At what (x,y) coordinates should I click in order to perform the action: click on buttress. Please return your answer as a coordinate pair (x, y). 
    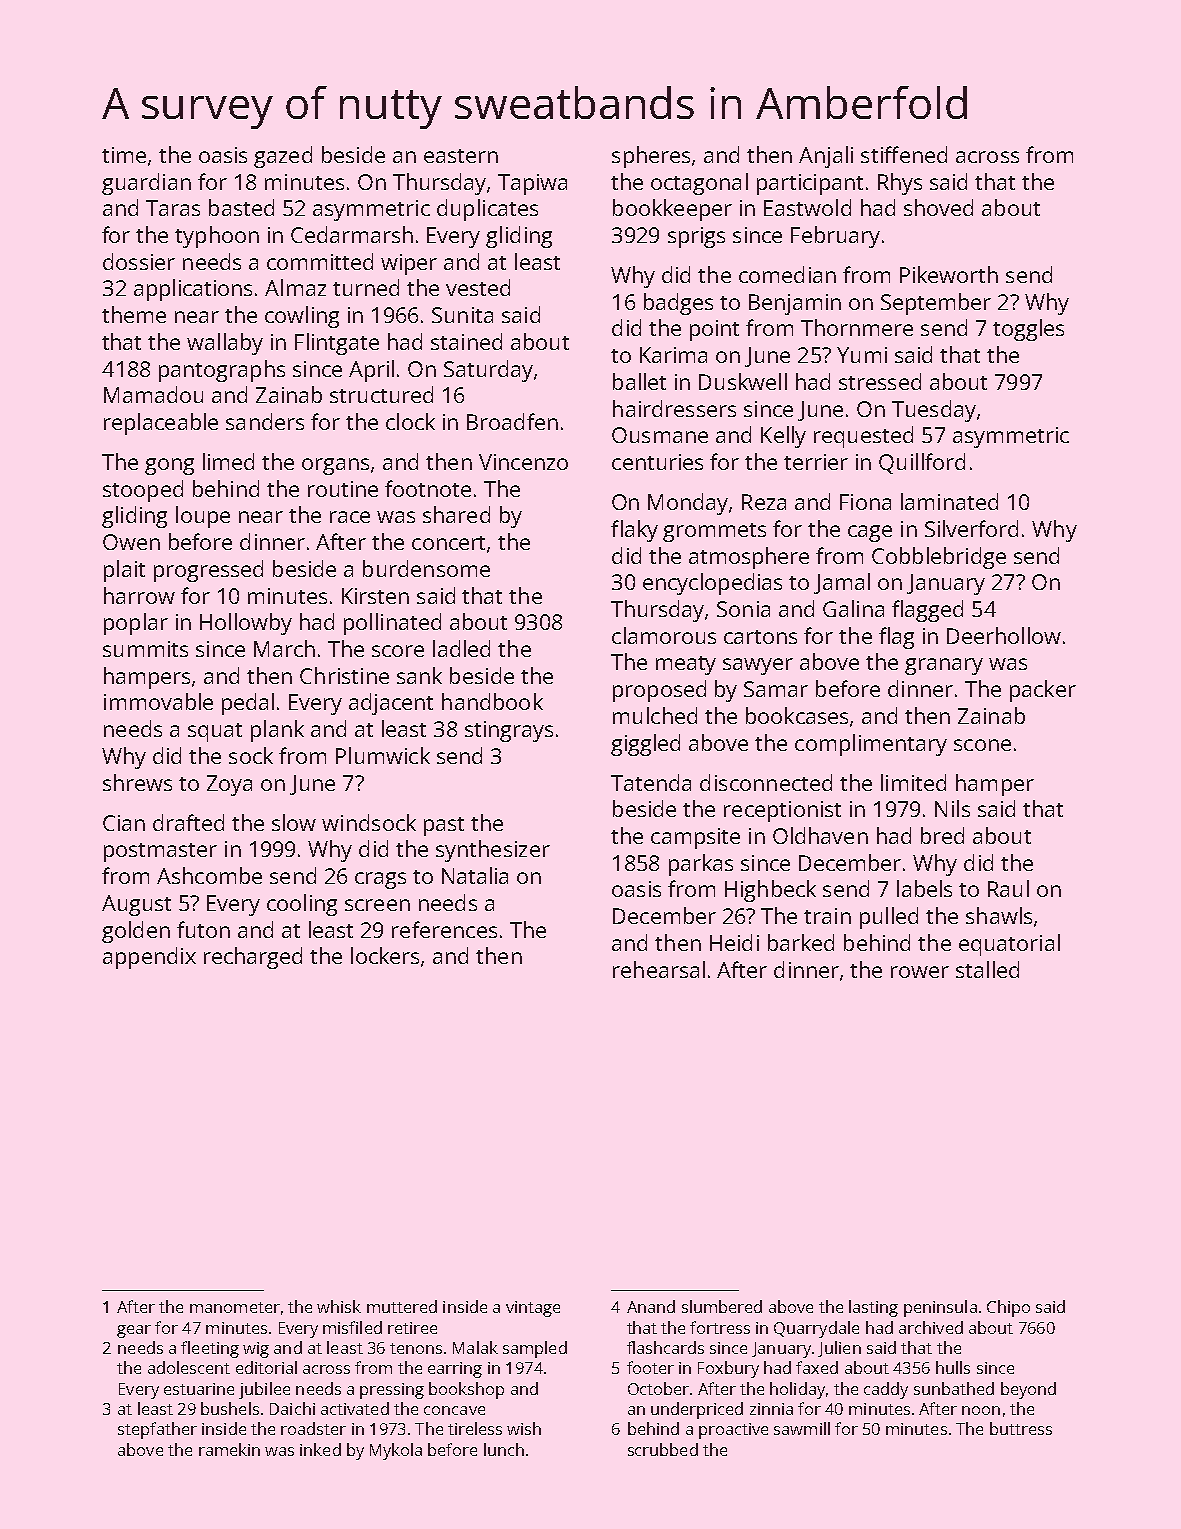
    Looking at the image, I should click on (1021, 1428).
